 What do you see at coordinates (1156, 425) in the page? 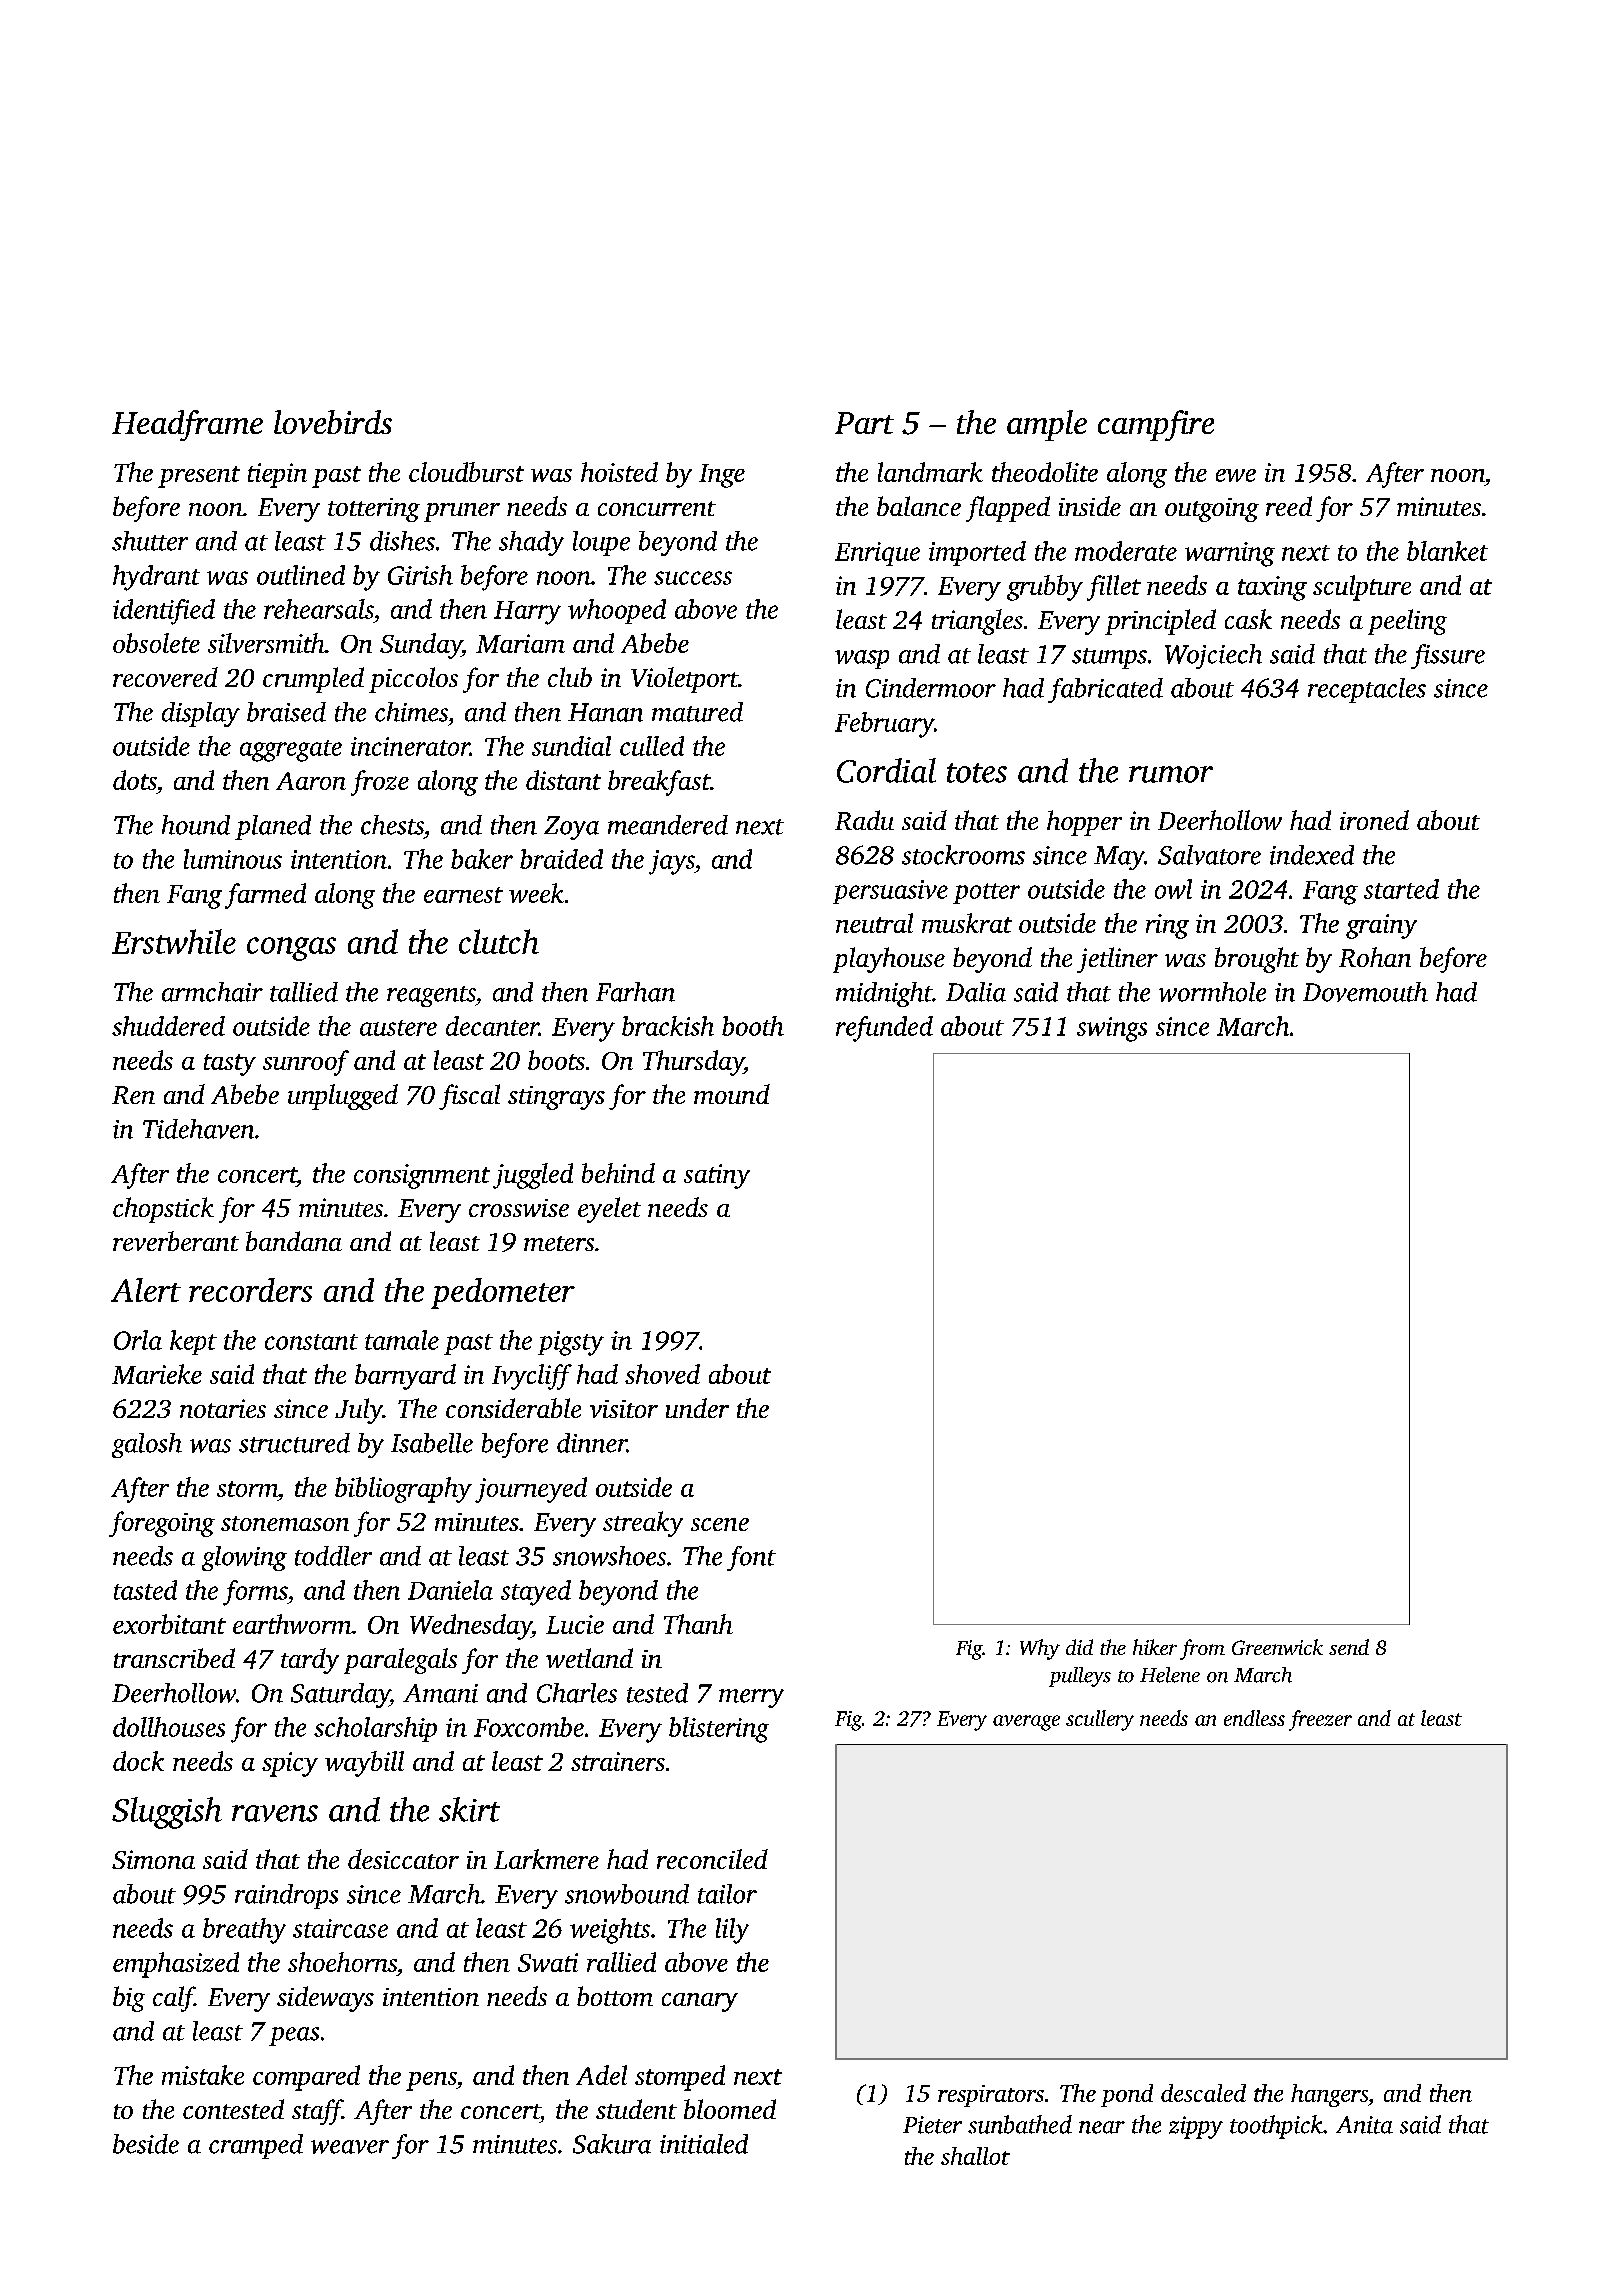
I see `campfire` at bounding box center [1156, 425].
